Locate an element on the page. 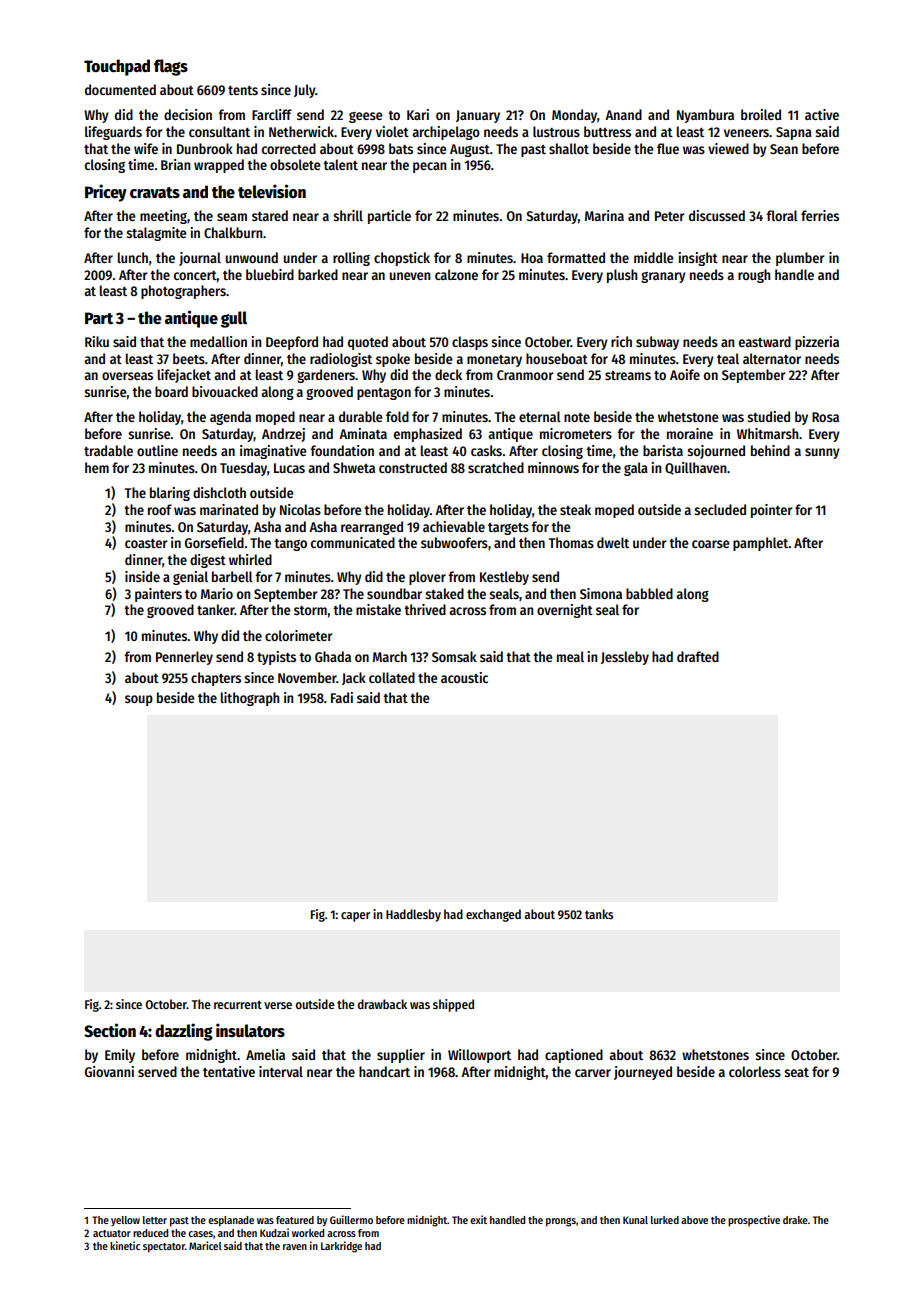 The image size is (924, 1308). Fadi is located at coordinates (342, 697).
